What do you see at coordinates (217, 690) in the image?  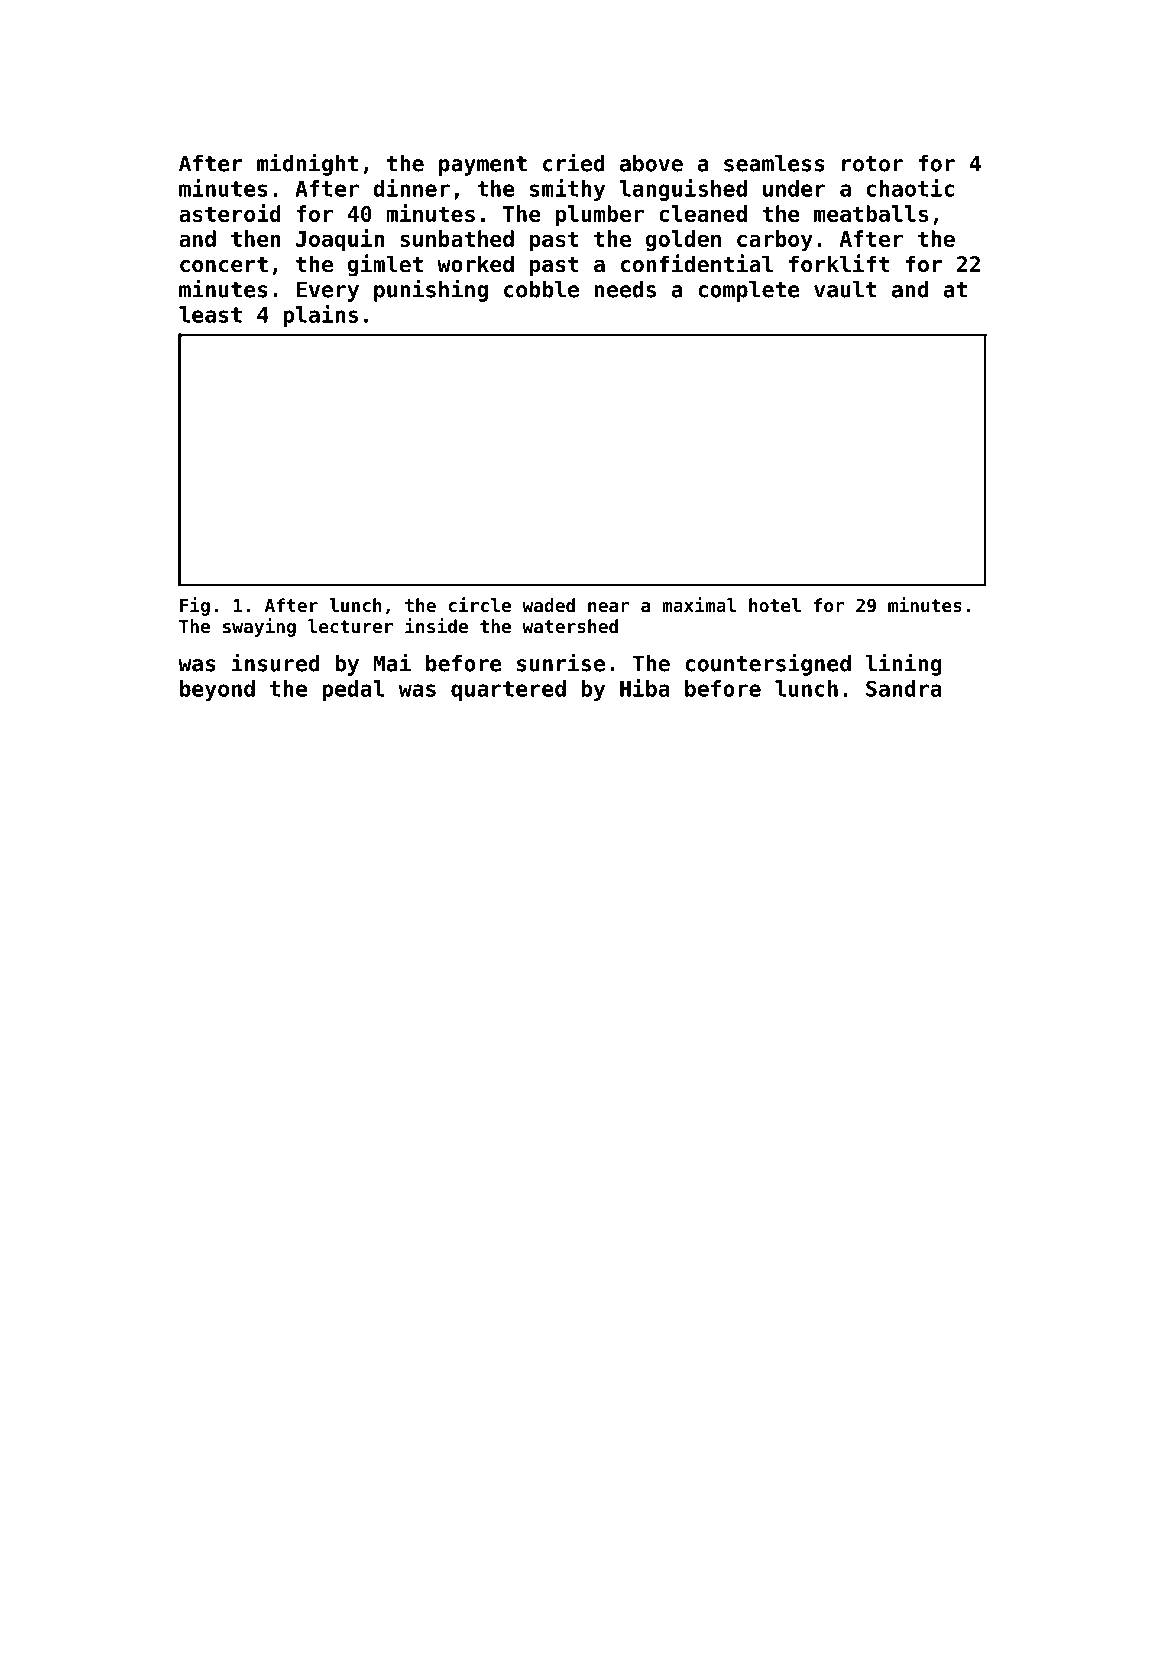 I see `beyond` at bounding box center [217, 690].
